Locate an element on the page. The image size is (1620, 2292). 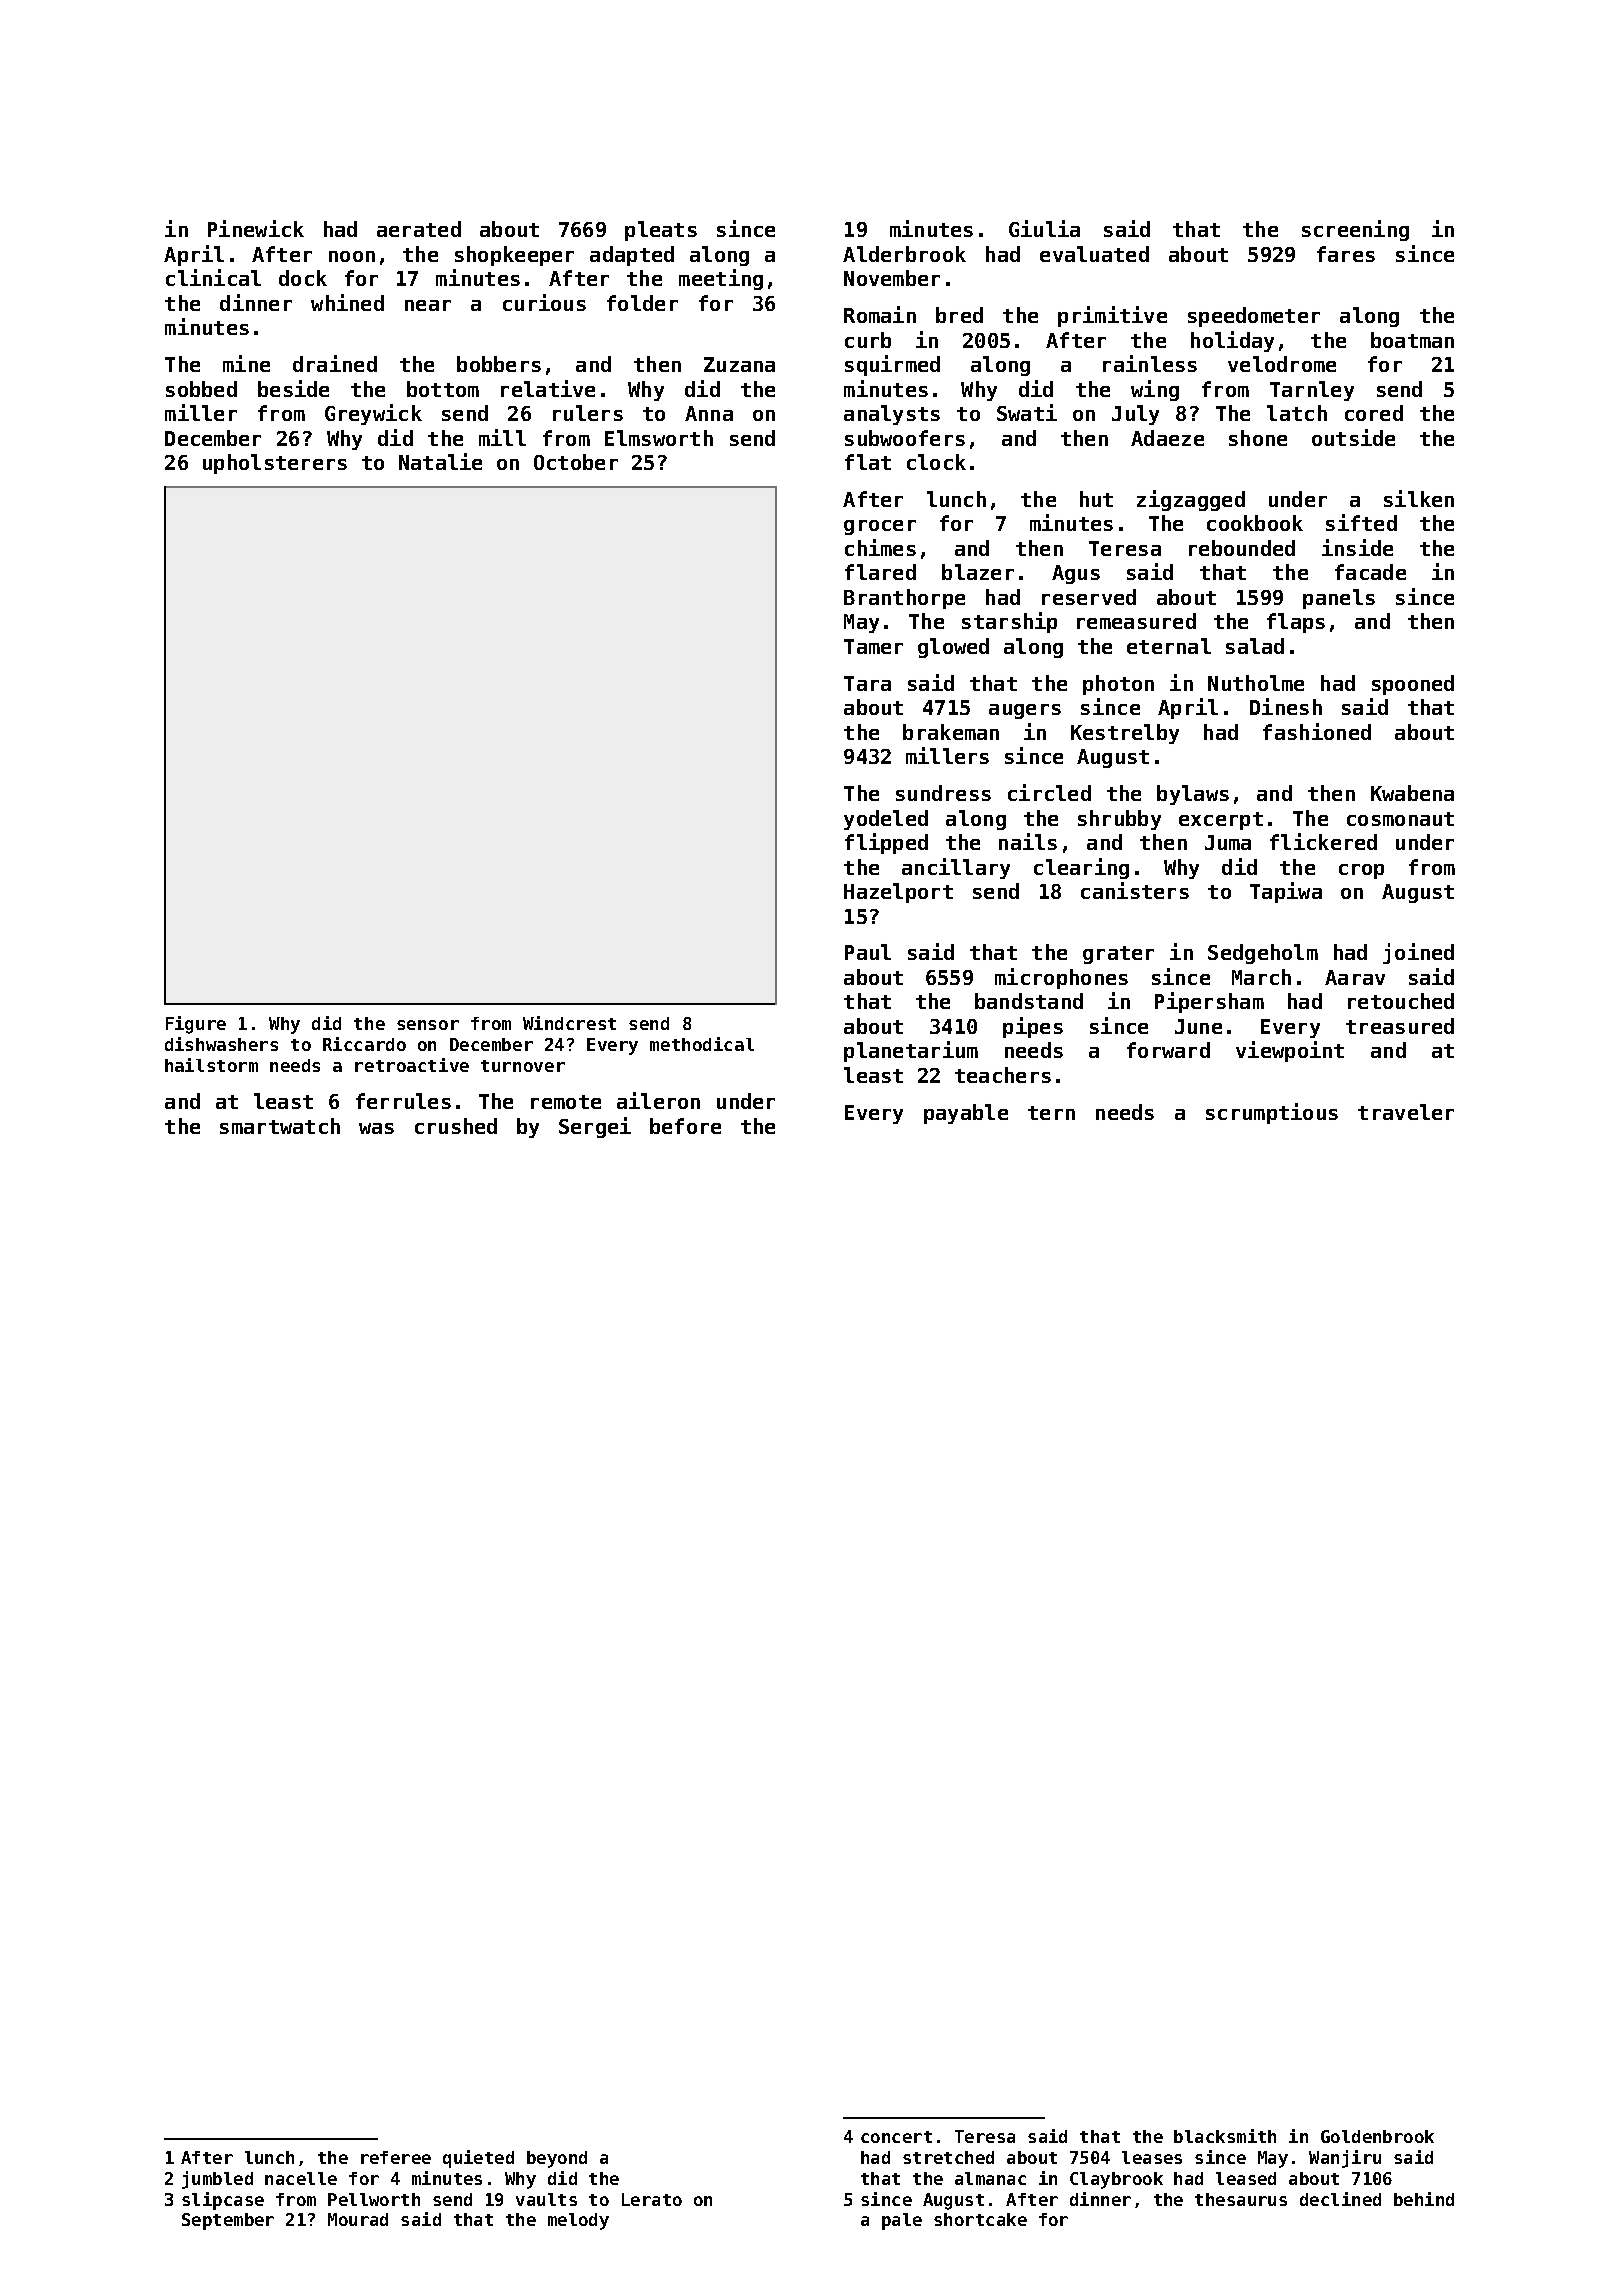
pale is located at coordinates (902, 2221).
